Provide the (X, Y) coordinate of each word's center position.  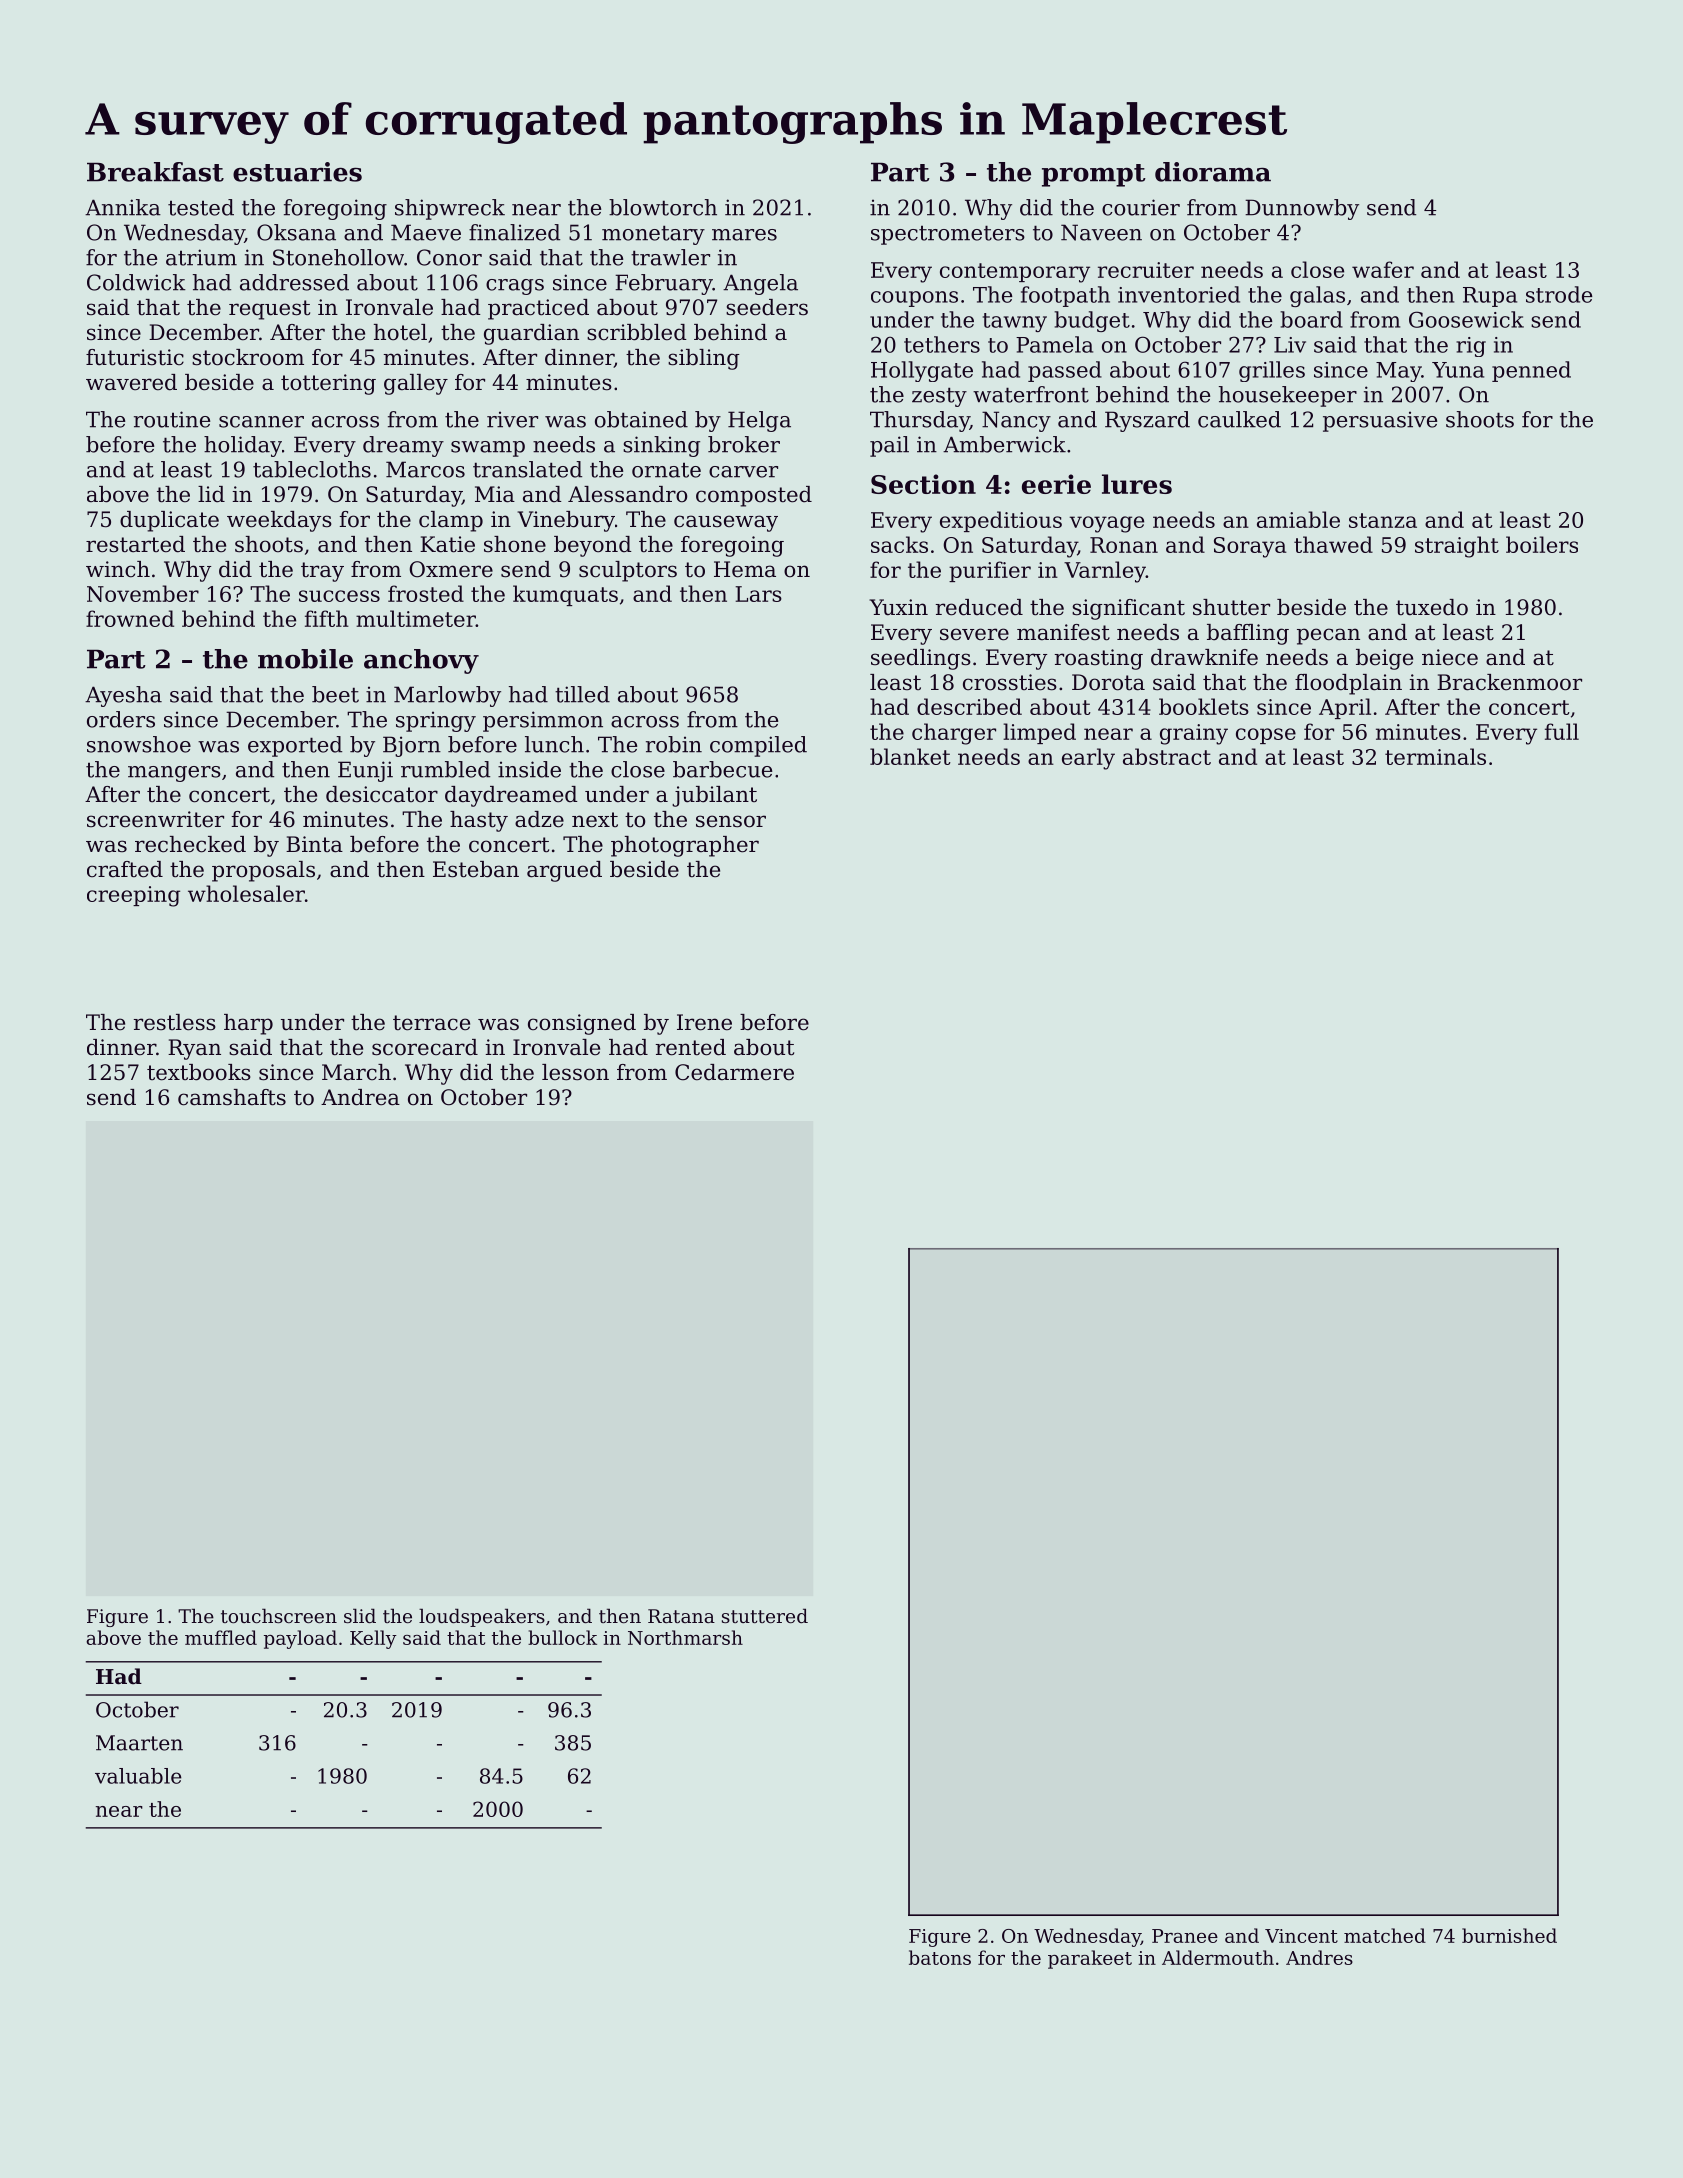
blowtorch (663, 207)
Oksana (296, 232)
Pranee (1185, 1936)
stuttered (765, 1615)
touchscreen (279, 1615)
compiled (758, 746)
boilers (1542, 544)
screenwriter (155, 819)
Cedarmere (734, 1072)
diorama (1213, 172)
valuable (138, 1776)
